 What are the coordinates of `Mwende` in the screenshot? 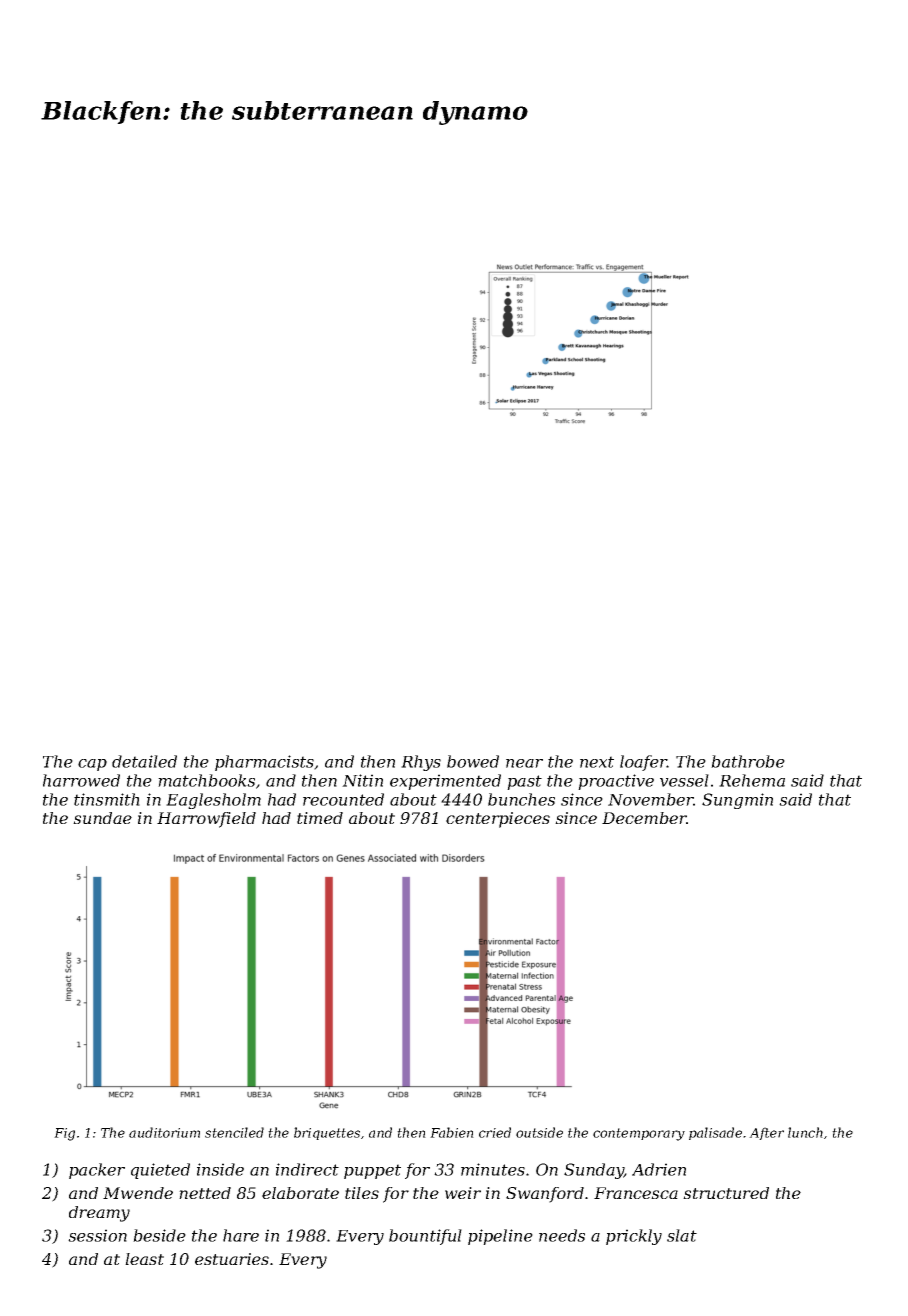 It's located at (138, 1193).
